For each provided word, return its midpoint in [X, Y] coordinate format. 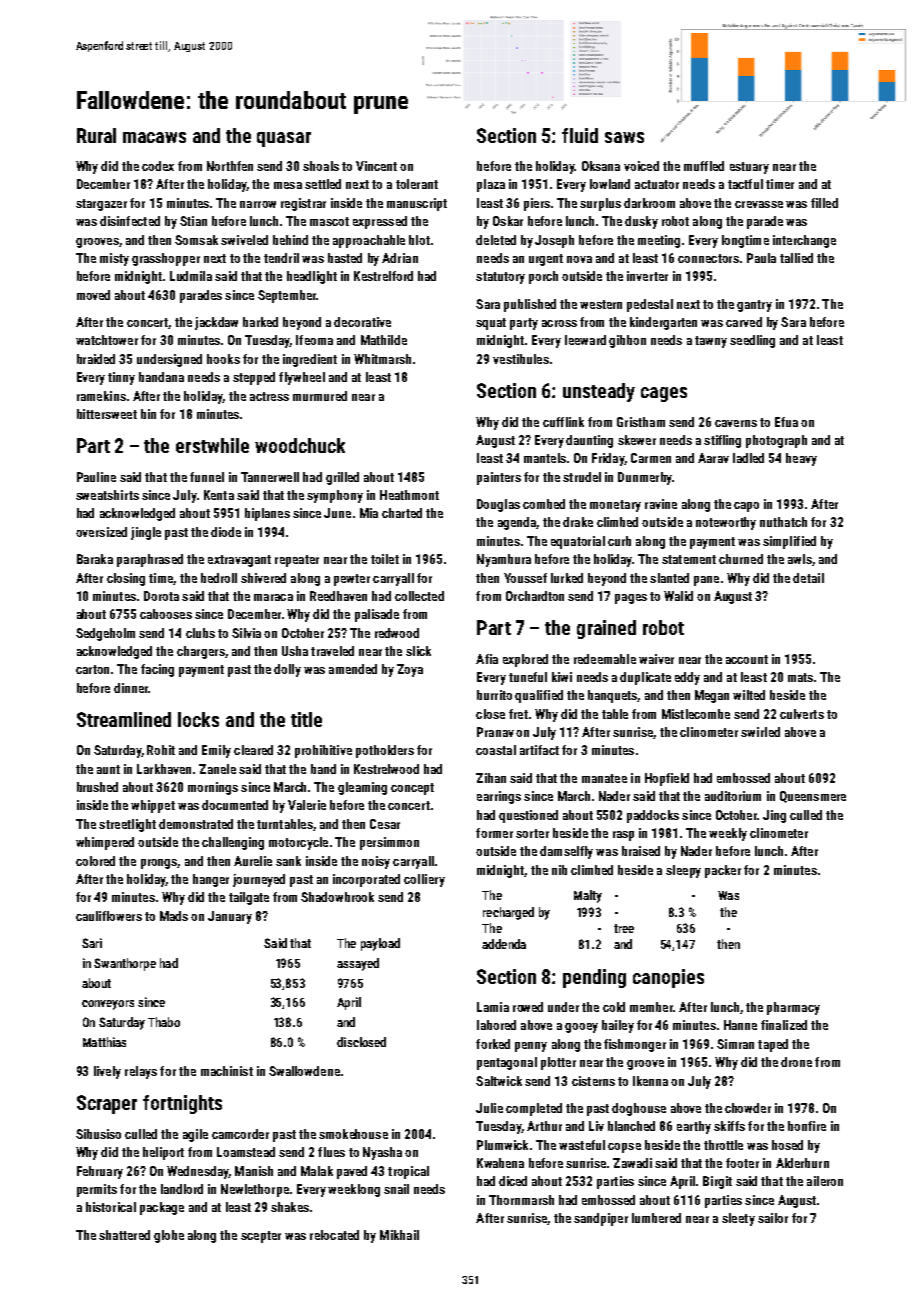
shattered [124, 1235]
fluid [580, 135]
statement [689, 559]
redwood [397, 633]
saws [624, 137]
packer [723, 871]
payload [380, 944]
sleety [738, 1219]
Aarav [713, 458]
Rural [96, 135]
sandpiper [601, 1219]
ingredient [310, 360]
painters [499, 478]
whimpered [105, 843]
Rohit [161, 750]
